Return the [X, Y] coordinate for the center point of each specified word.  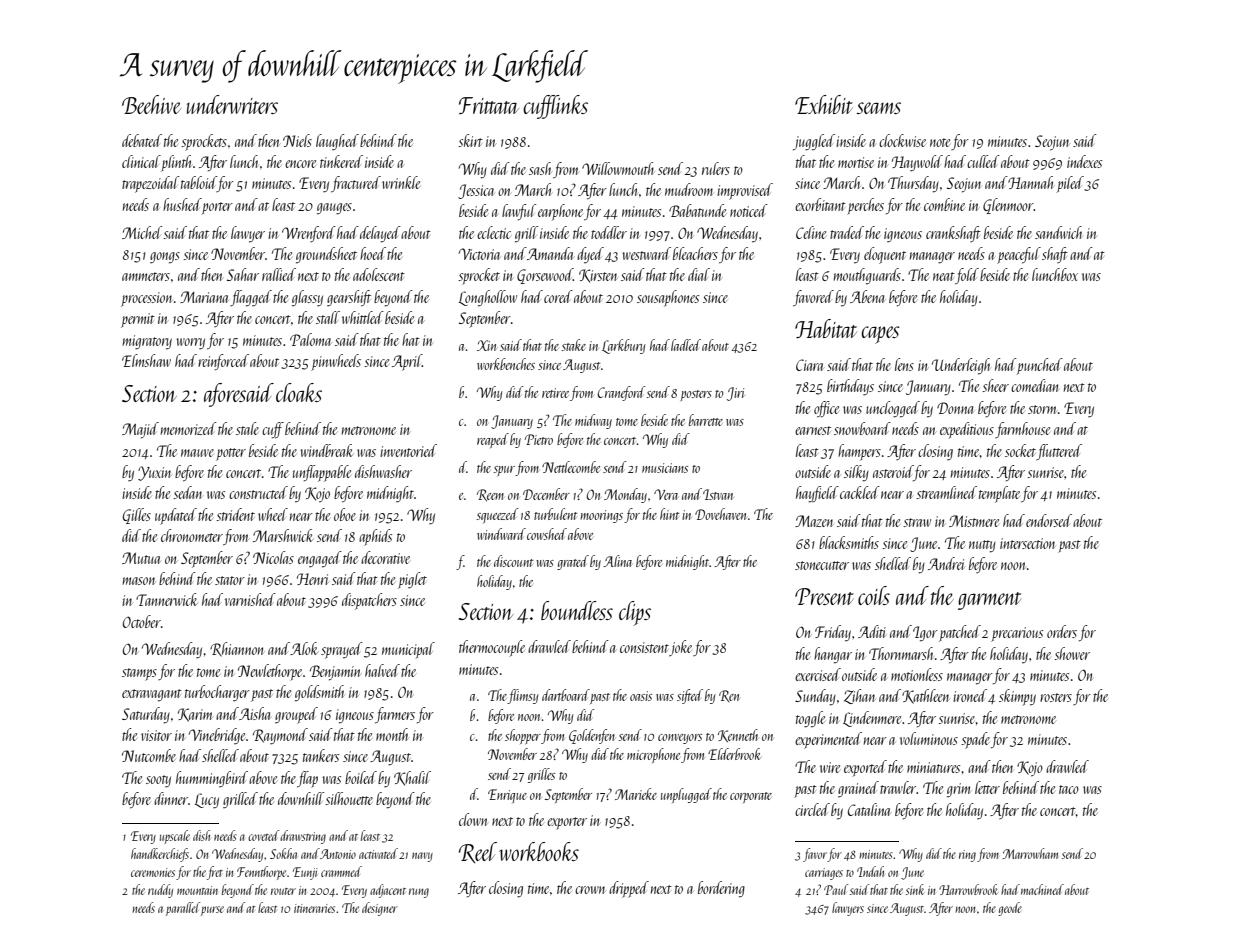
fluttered [1059, 452]
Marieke [636, 794]
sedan [187, 492]
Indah [870, 871]
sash [540, 168]
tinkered [341, 161]
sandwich [1058, 232]
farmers [395, 715]
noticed [749, 210]
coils [874, 595]
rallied [279, 274]
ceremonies [153, 872]
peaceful [1019, 255]
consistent [644, 647]
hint [669, 514]
